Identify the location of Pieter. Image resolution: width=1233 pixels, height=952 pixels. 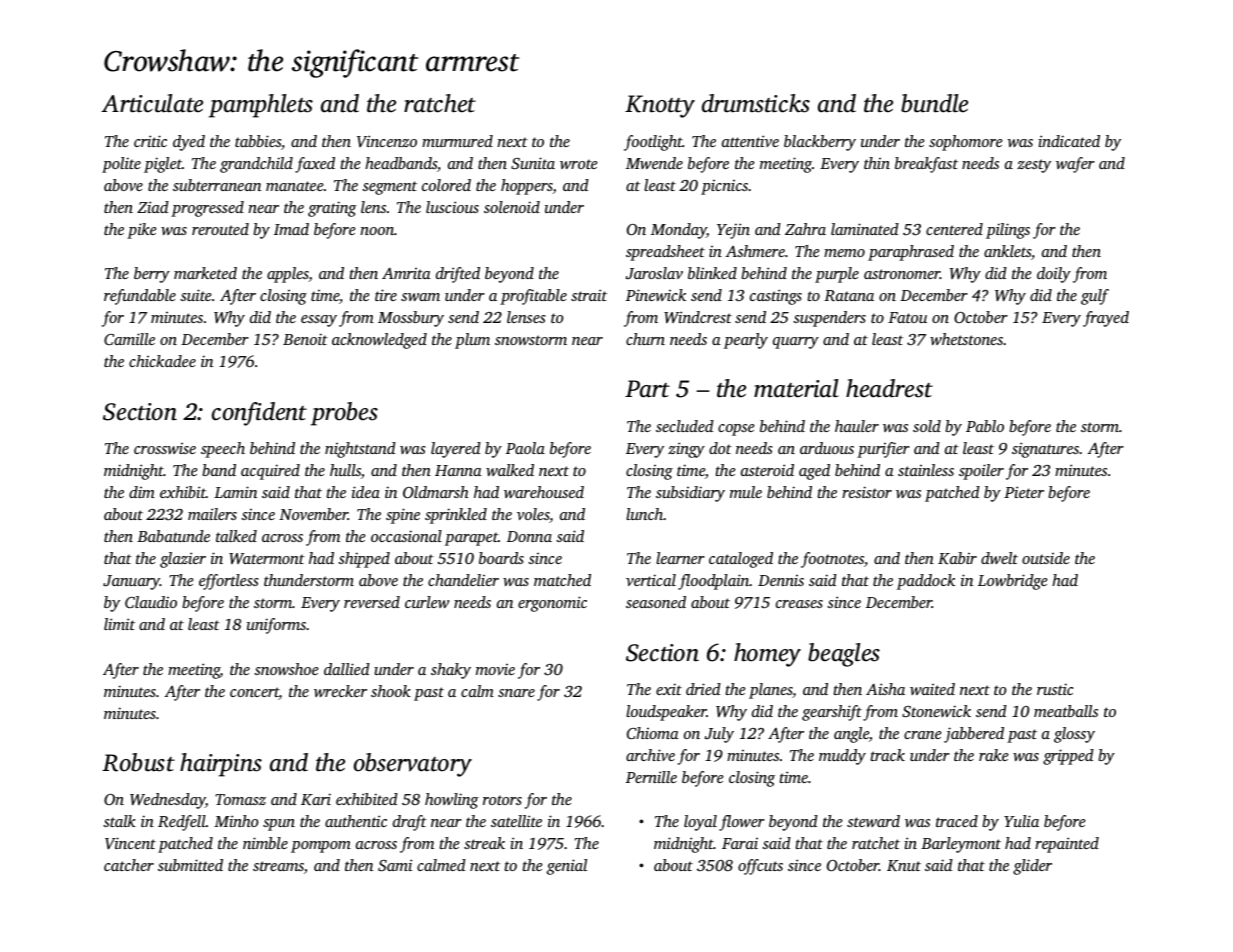
(1024, 492).
